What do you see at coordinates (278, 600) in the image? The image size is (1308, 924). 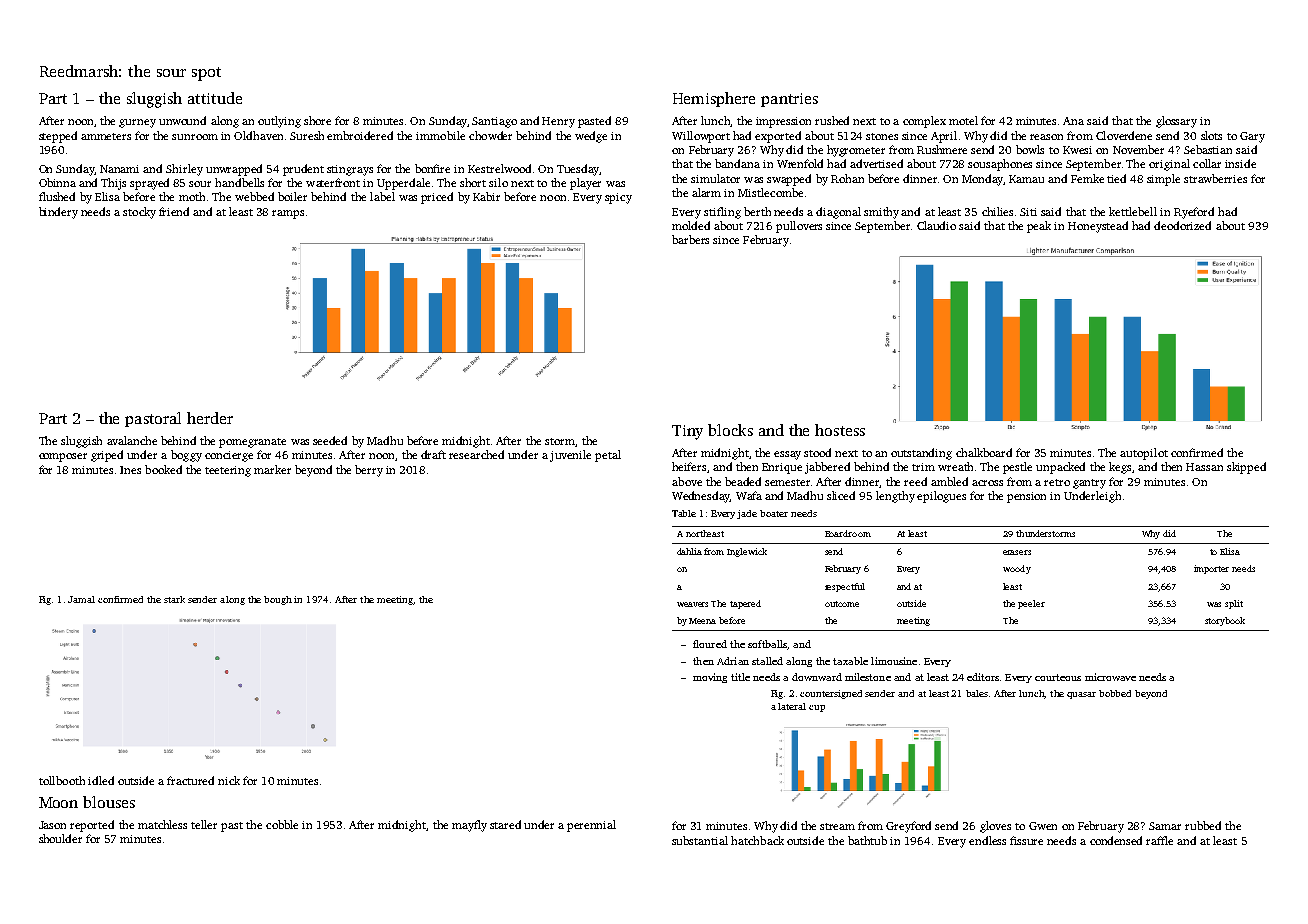 I see `bough` at bounding box center [278, 600].
